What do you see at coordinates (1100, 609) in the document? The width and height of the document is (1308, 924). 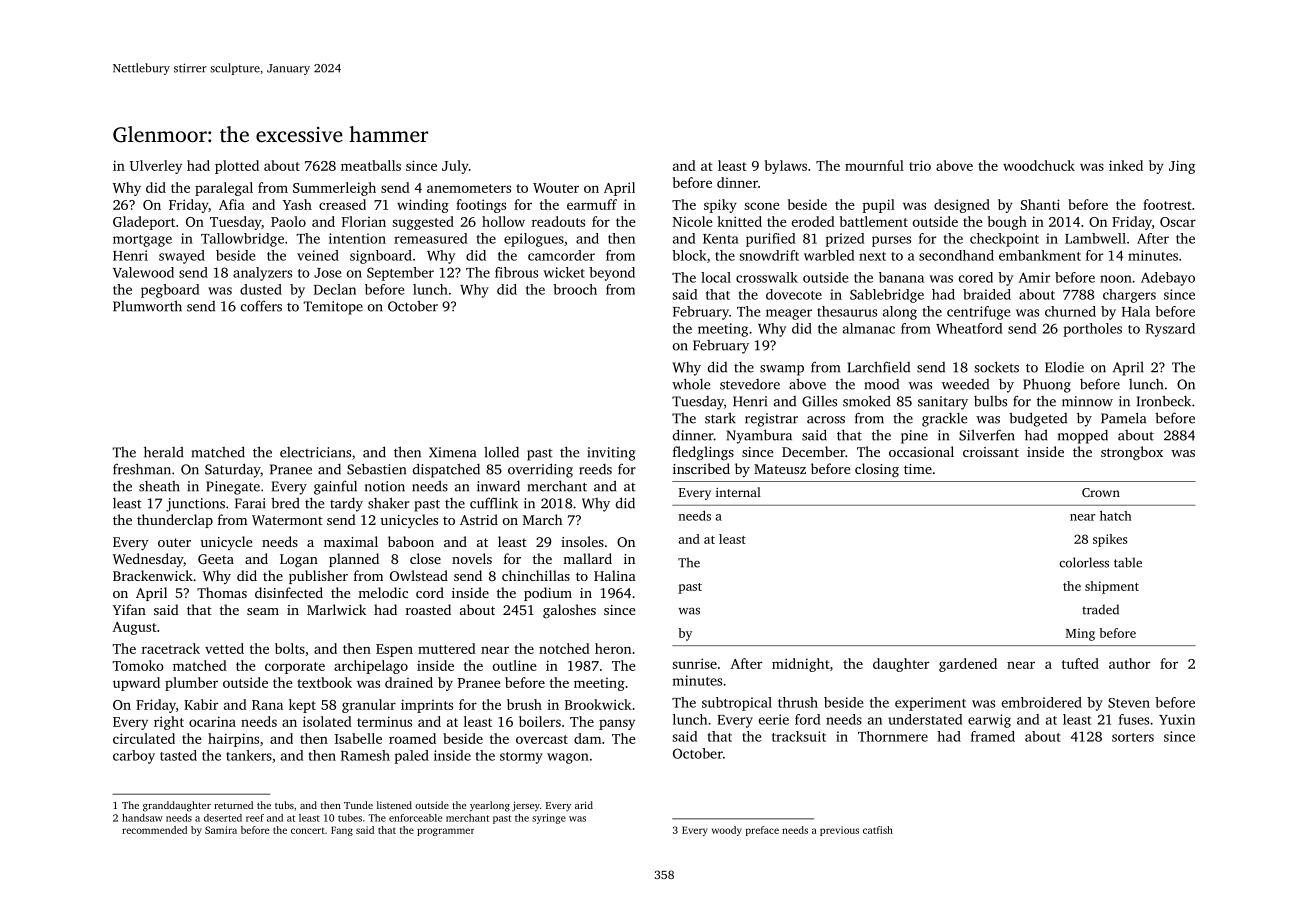 I see `traded` at bounding box center [1100, 609].
